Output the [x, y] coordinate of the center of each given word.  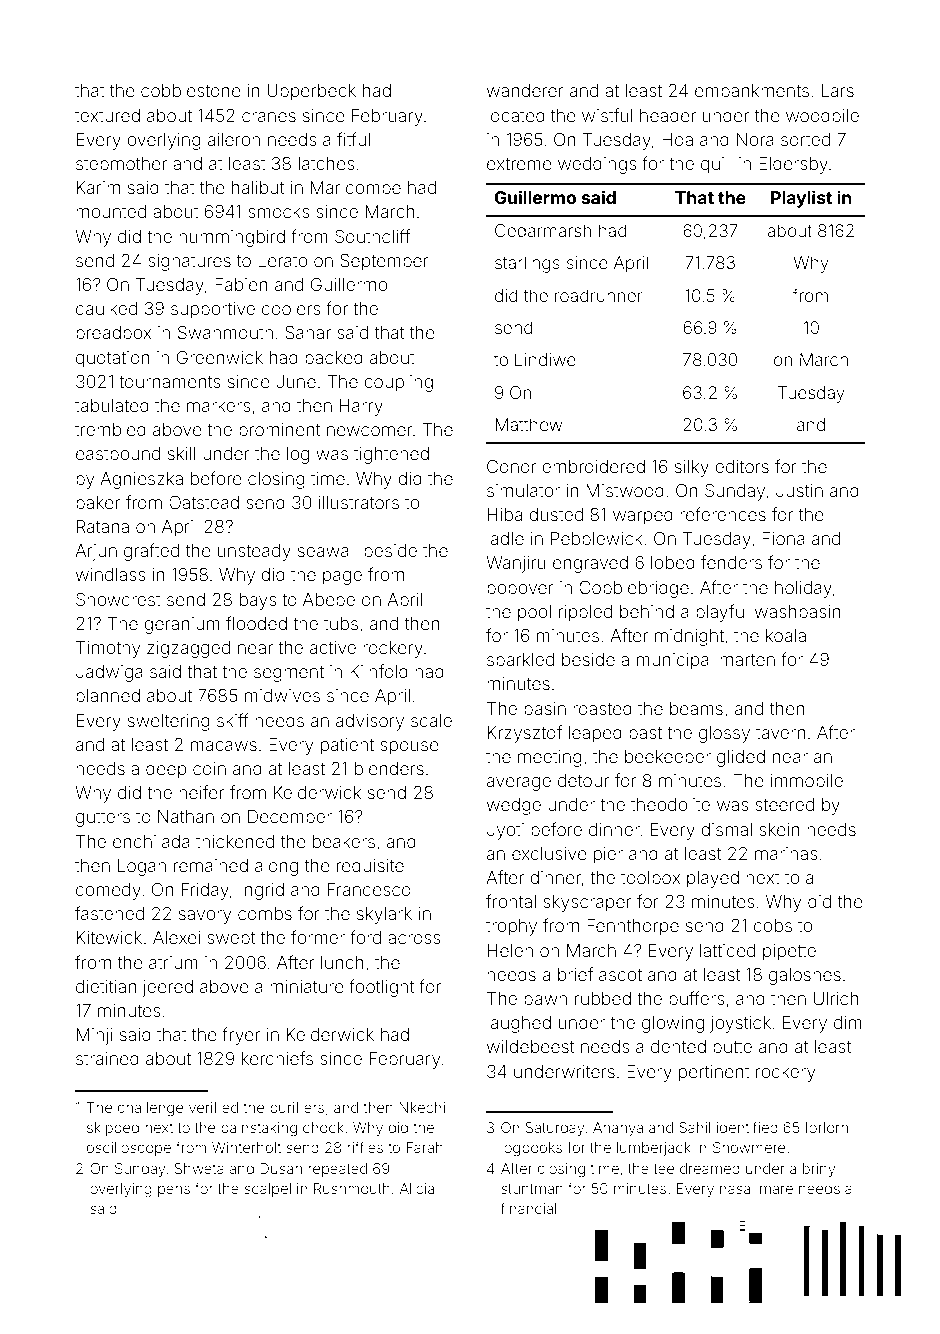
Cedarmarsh [543, 230]
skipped [113, 1129]
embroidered [593, 466]
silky [692, 468]
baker [98, 502]
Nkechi [422, 1107]
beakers [344, 841]
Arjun [96, 552]
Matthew [528, 424]
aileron [234, 139]
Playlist [801, 199]
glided [741, 758]
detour [583, 780]
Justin [799, 490]
